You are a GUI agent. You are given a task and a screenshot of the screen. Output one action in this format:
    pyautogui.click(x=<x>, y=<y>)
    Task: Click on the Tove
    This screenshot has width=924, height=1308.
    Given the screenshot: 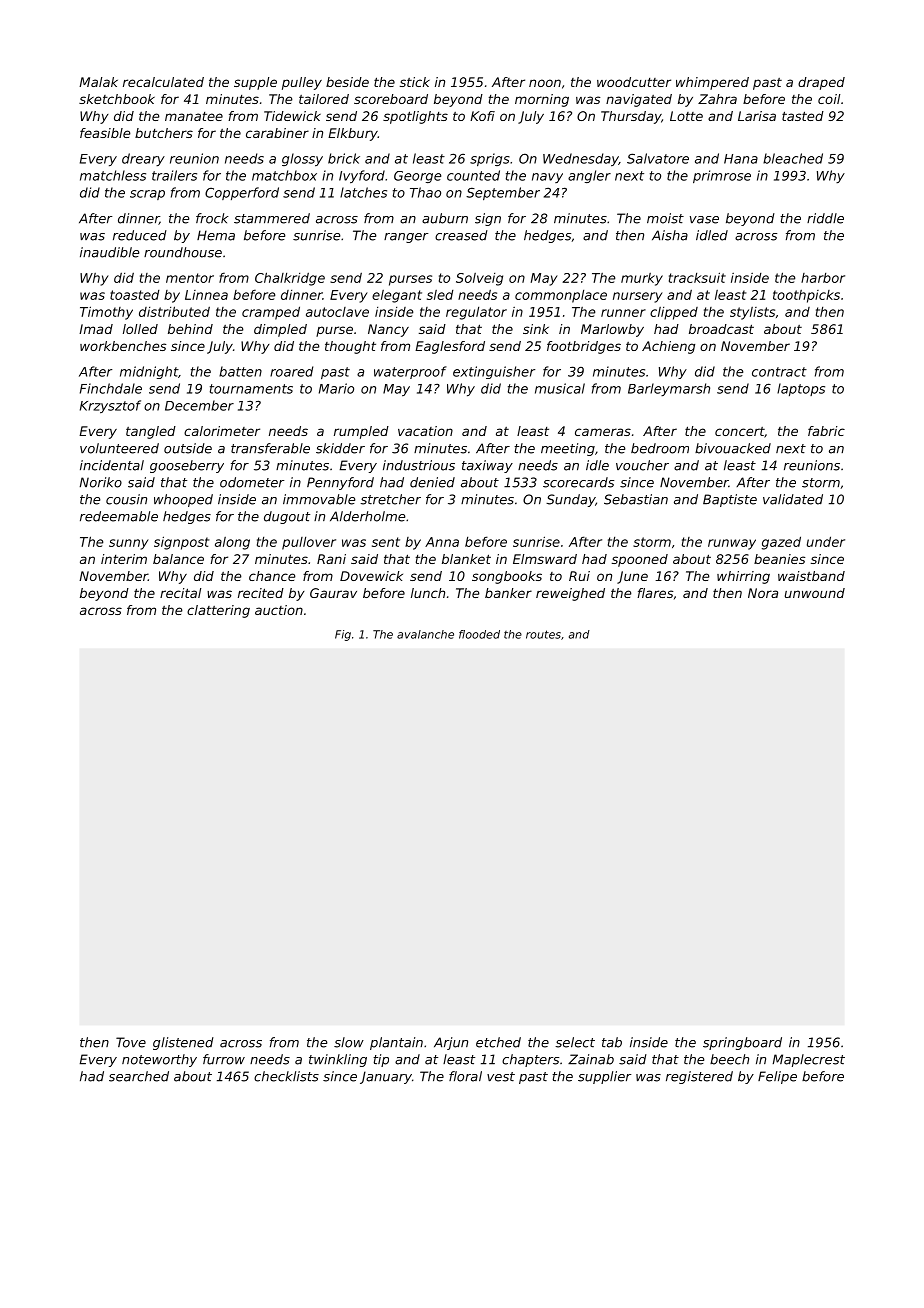 What is the action you would take?
    pyautogui.click(x=131, y=1042)
